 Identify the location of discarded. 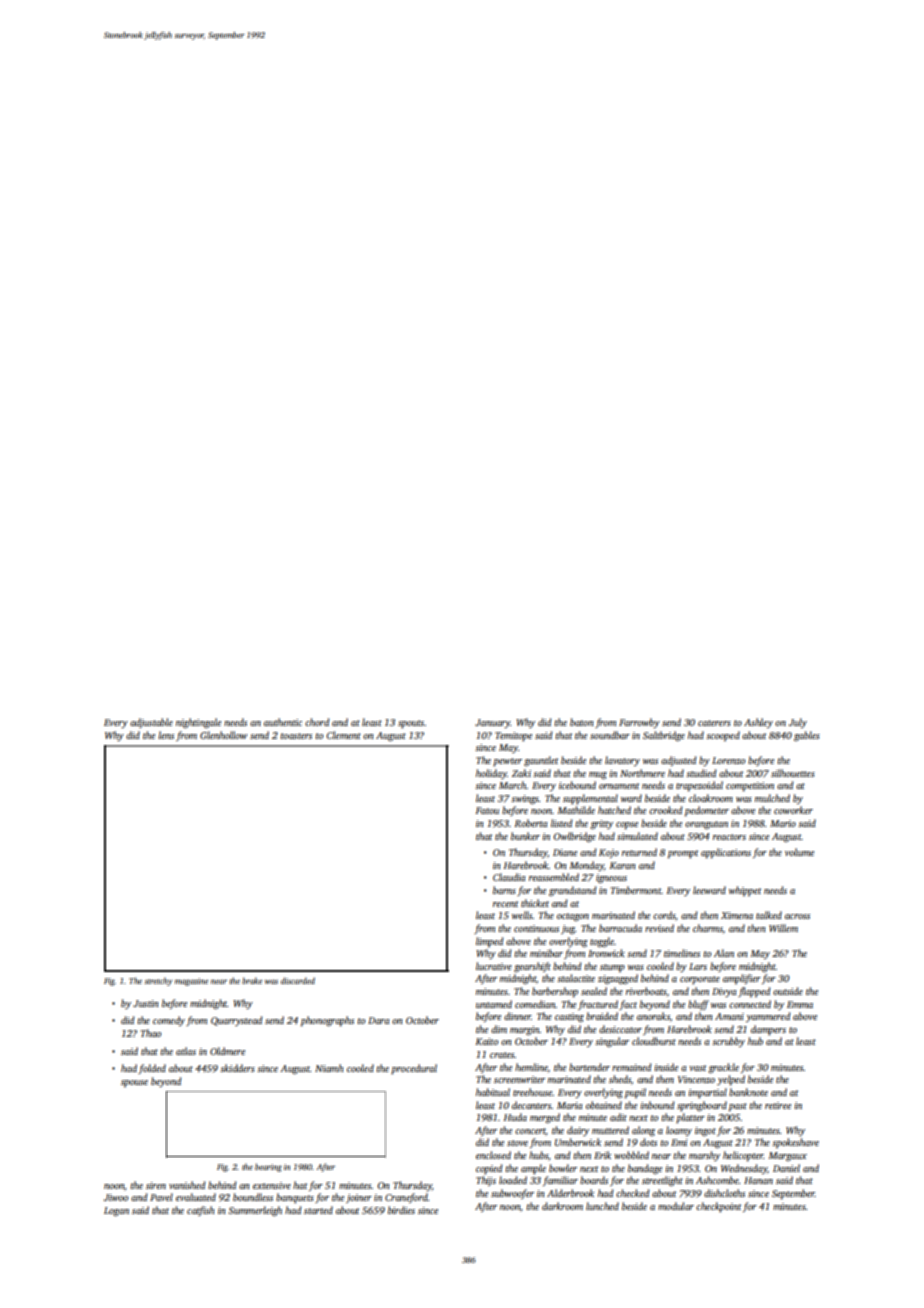
(298, 980).
